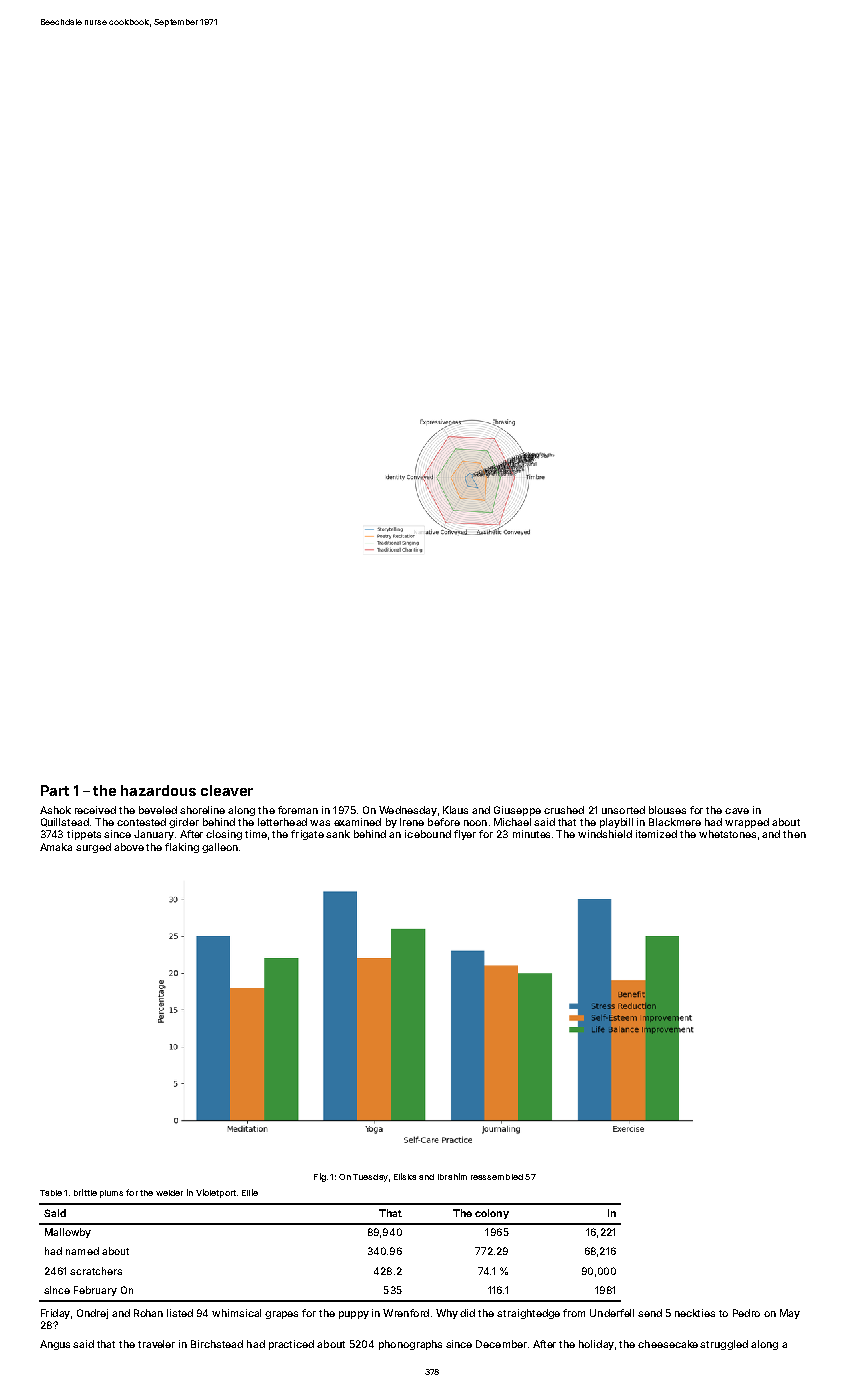 The image size is (849, 1400). What do you see at coordinates (236, 1313) in the screenshot?
I see `whimsical` at bounding box center [236, 1313].
